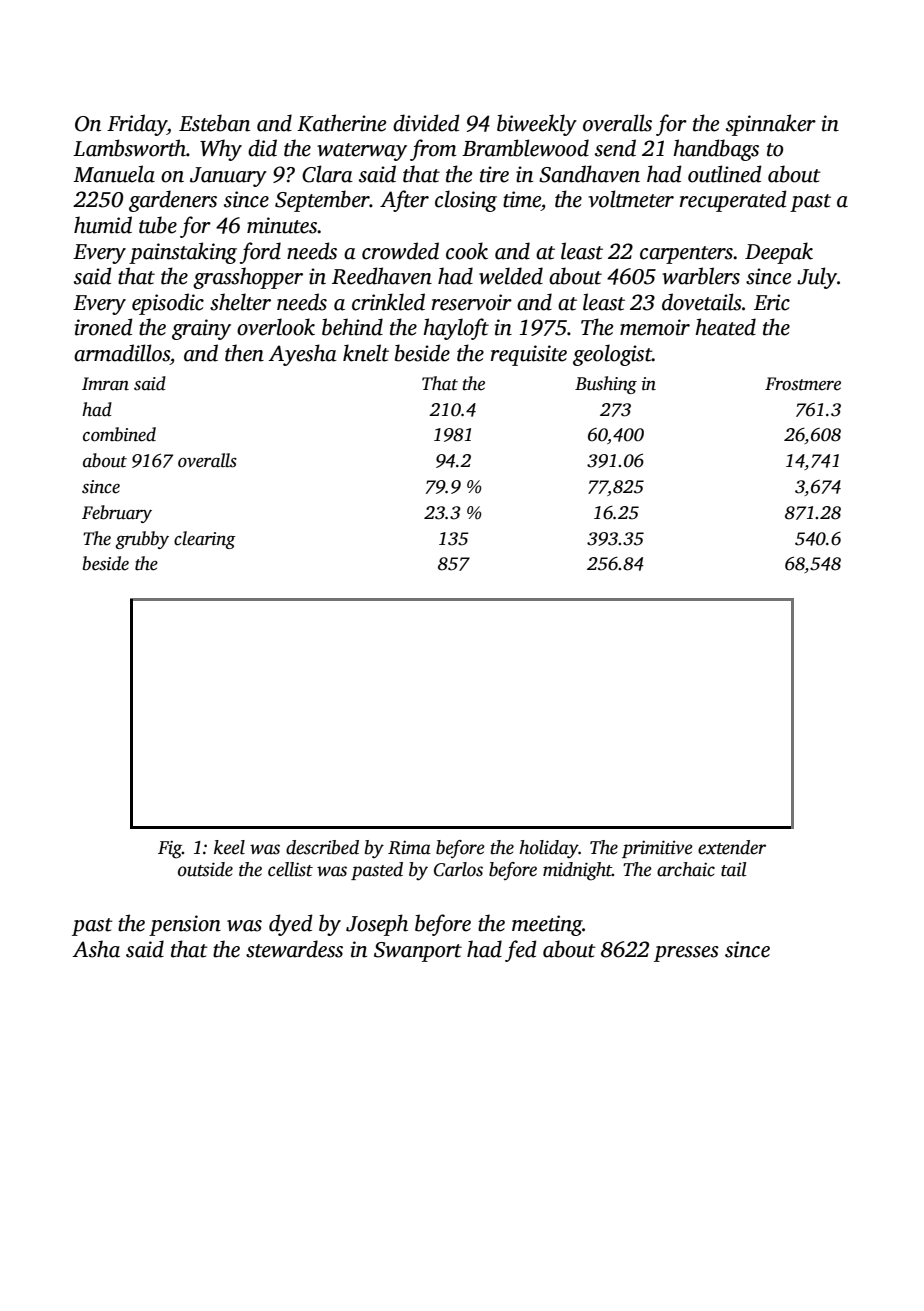 The height and width of the page is (1311, 924). I want to click on warblers, so click(701, 276).
